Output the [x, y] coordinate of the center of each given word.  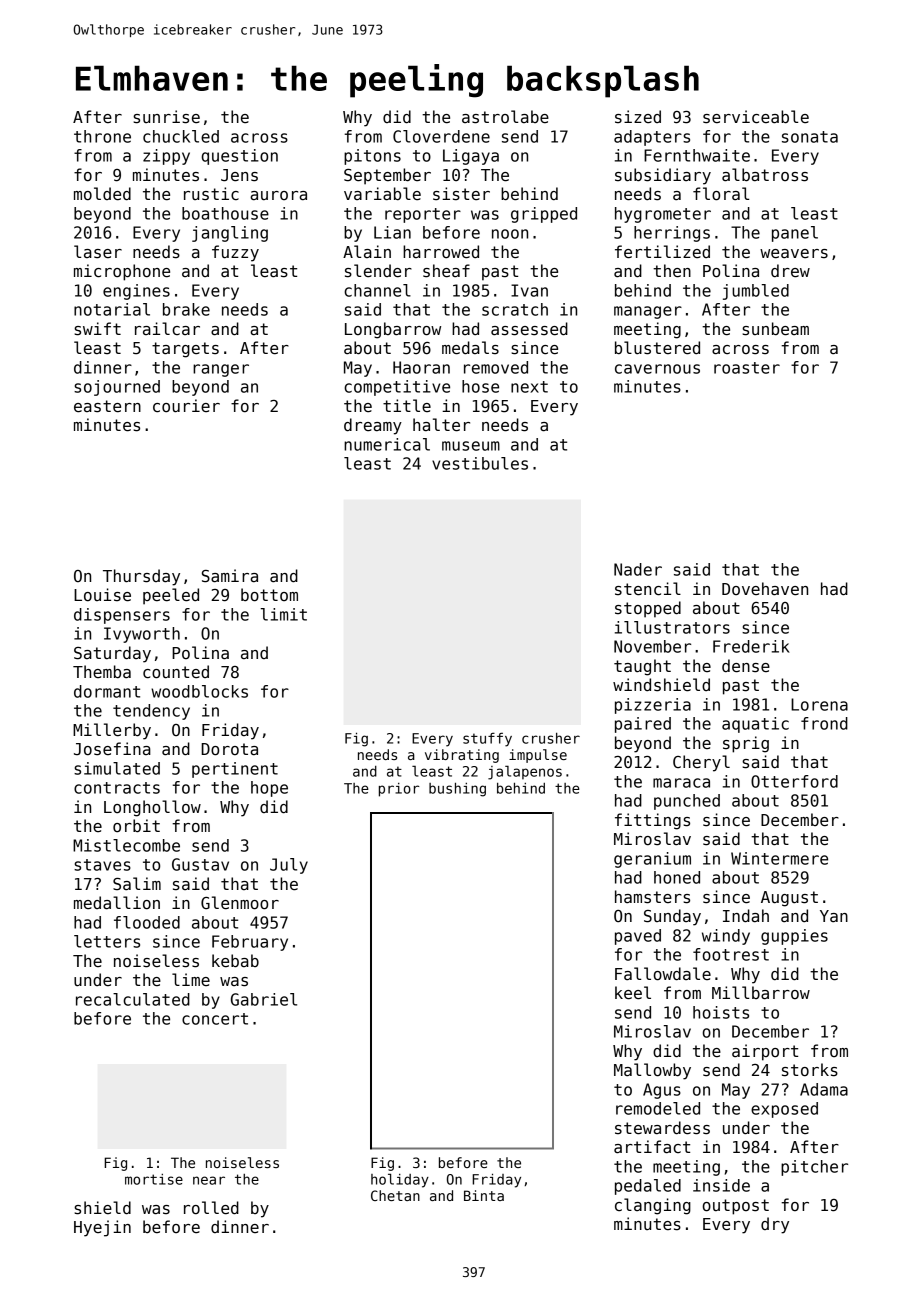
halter [441, 425]
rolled [211, 1208]
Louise [102, 595]
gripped [544, 215]
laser [98, 252]
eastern [107, 406]
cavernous [657, 369]
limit [284, 614]
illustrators [672, 627]
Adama [824, 1089]
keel [633, 993]
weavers [794, 254]
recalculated [133, 999]
